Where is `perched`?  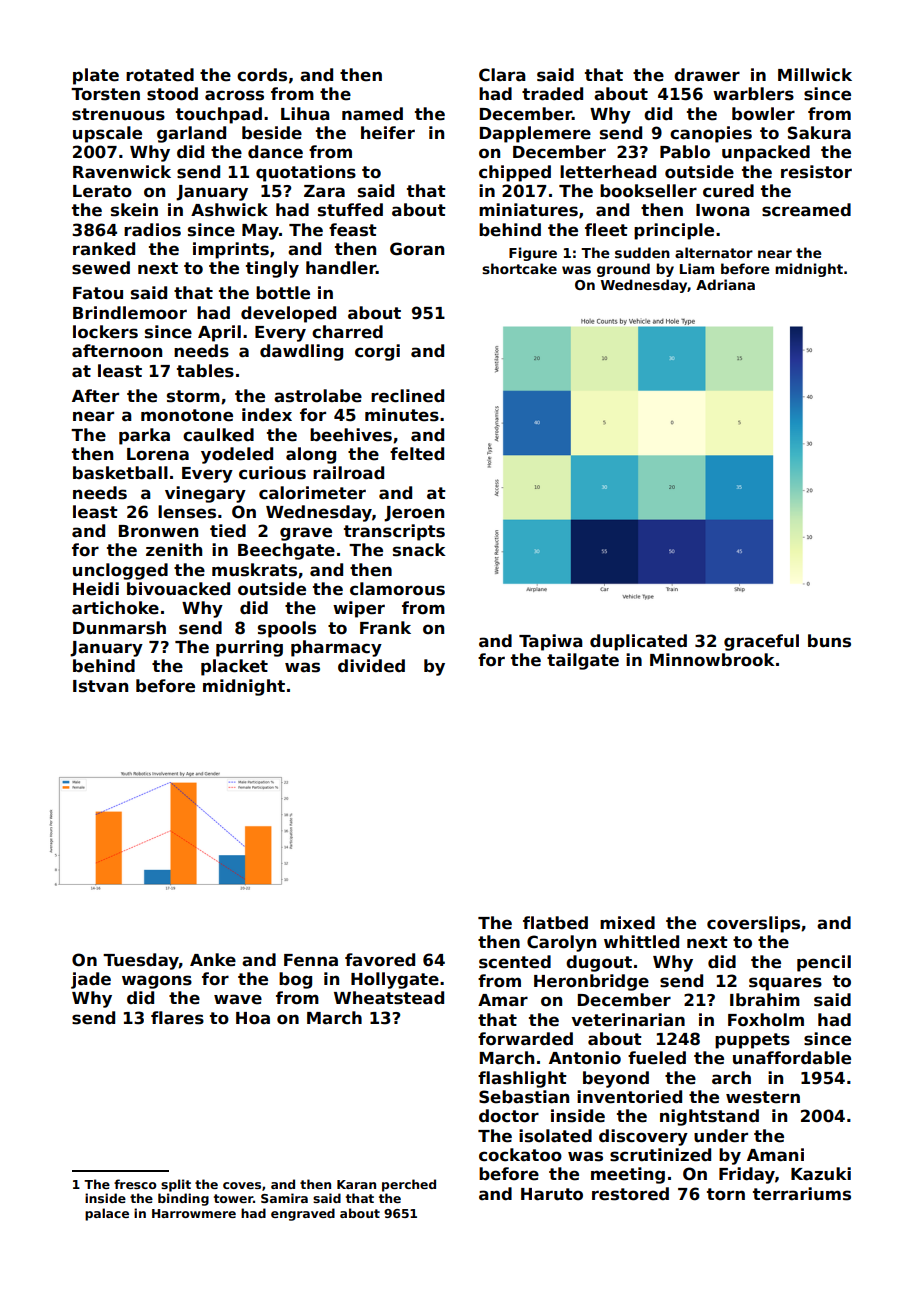
perched is located at coordinates (409, 1185).
